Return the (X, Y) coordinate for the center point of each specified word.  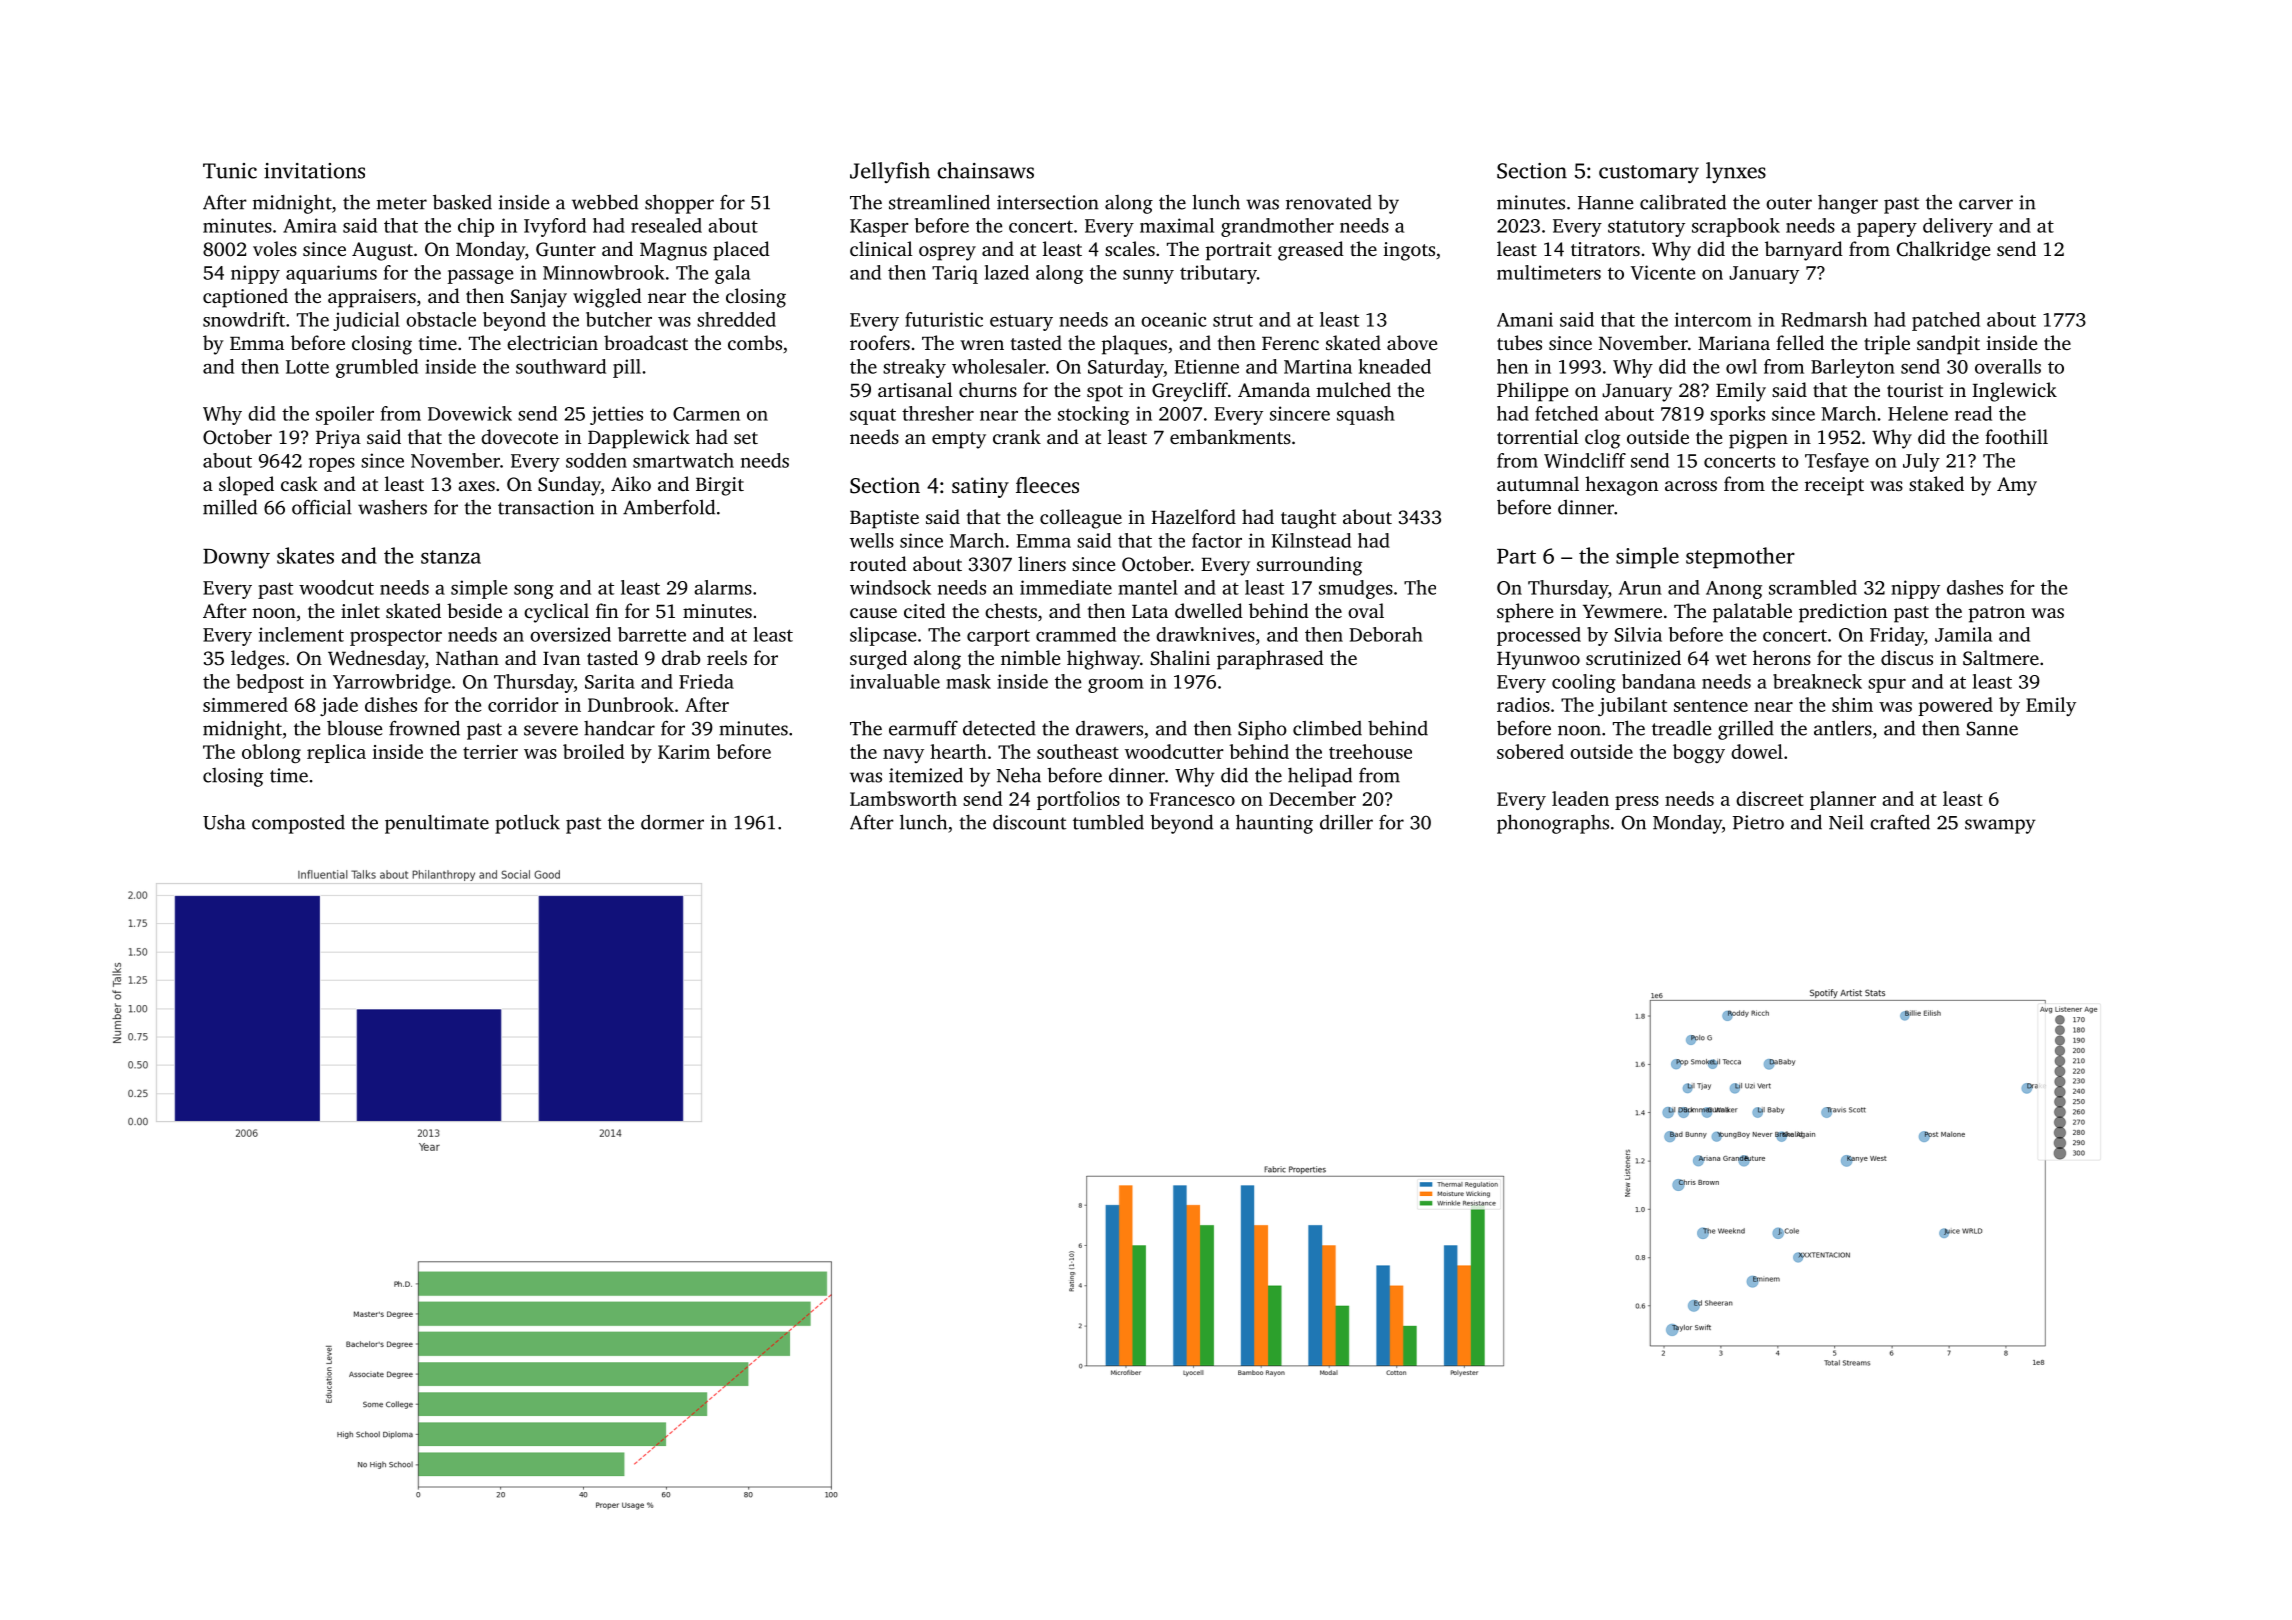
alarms (723, 587)
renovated (1329, 202)
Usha (224, 822)
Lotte (307, 367)
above (1412, 342)
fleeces (1047, 485)
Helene (1918, 413)
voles (275, 248)
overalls (2008, 366)
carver (1986, 204)
